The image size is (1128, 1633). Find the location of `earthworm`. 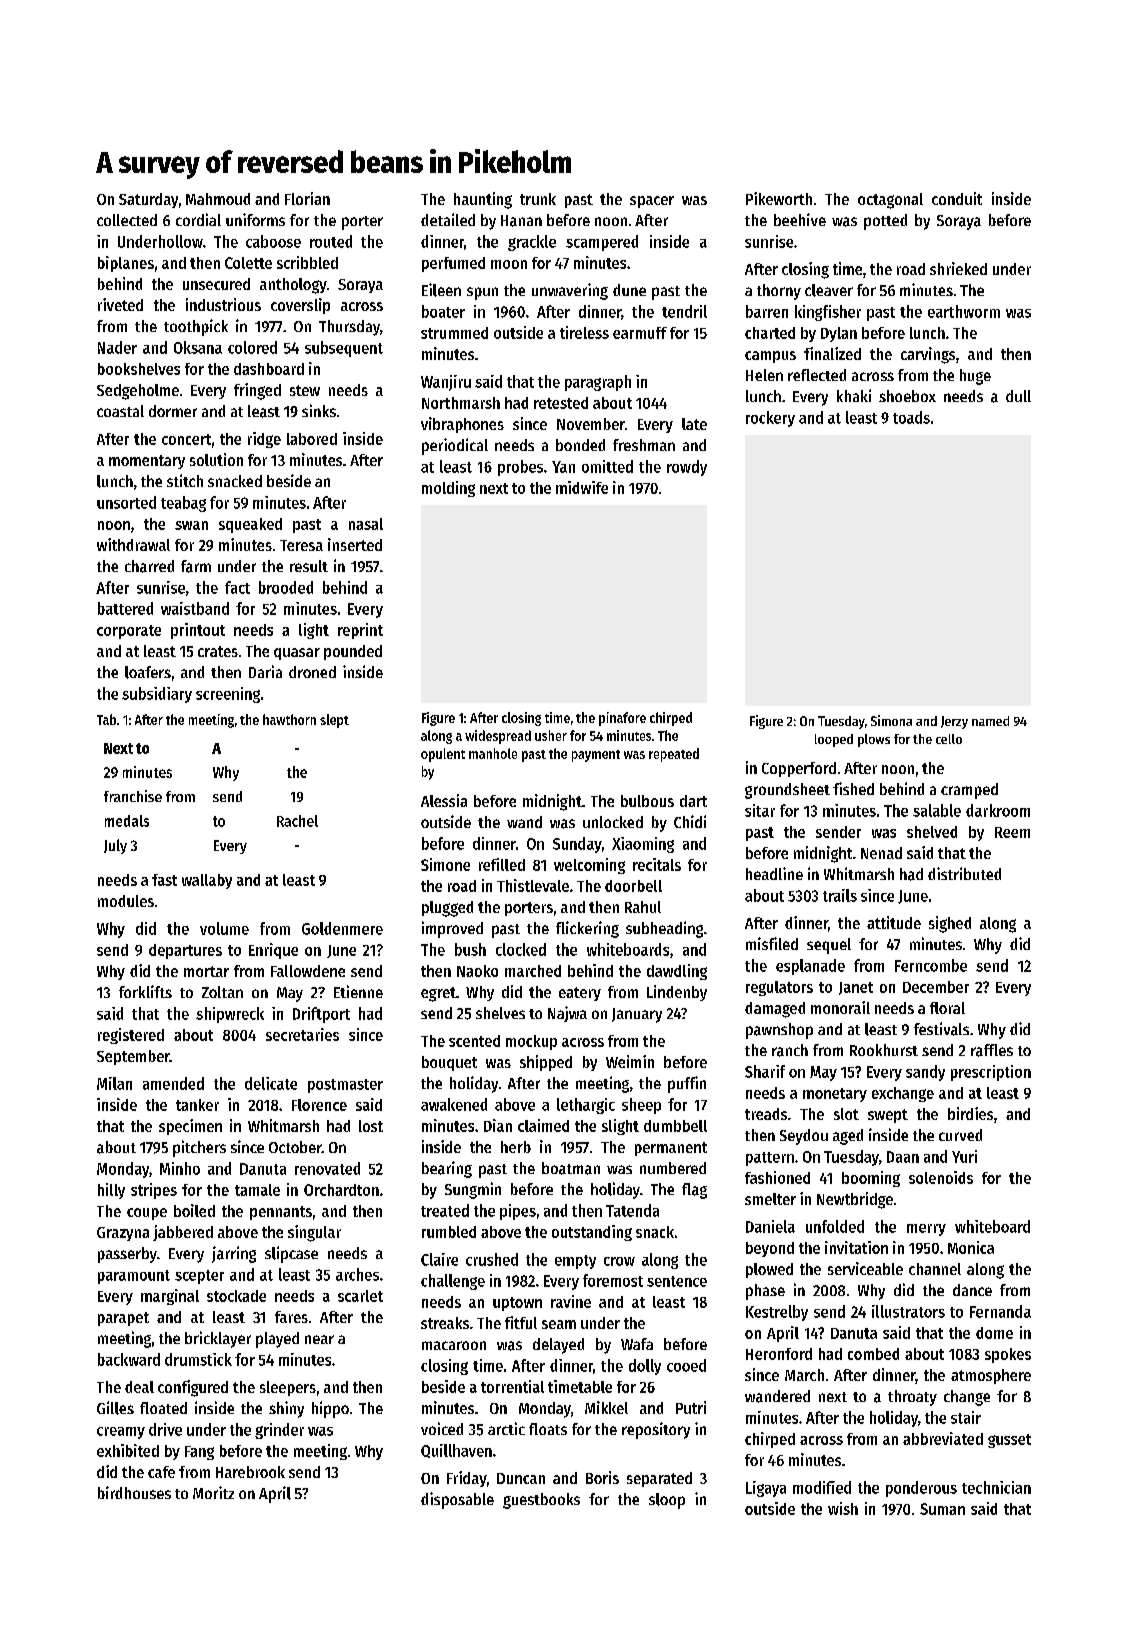

earthworm is located at coordinates (964, 311).
